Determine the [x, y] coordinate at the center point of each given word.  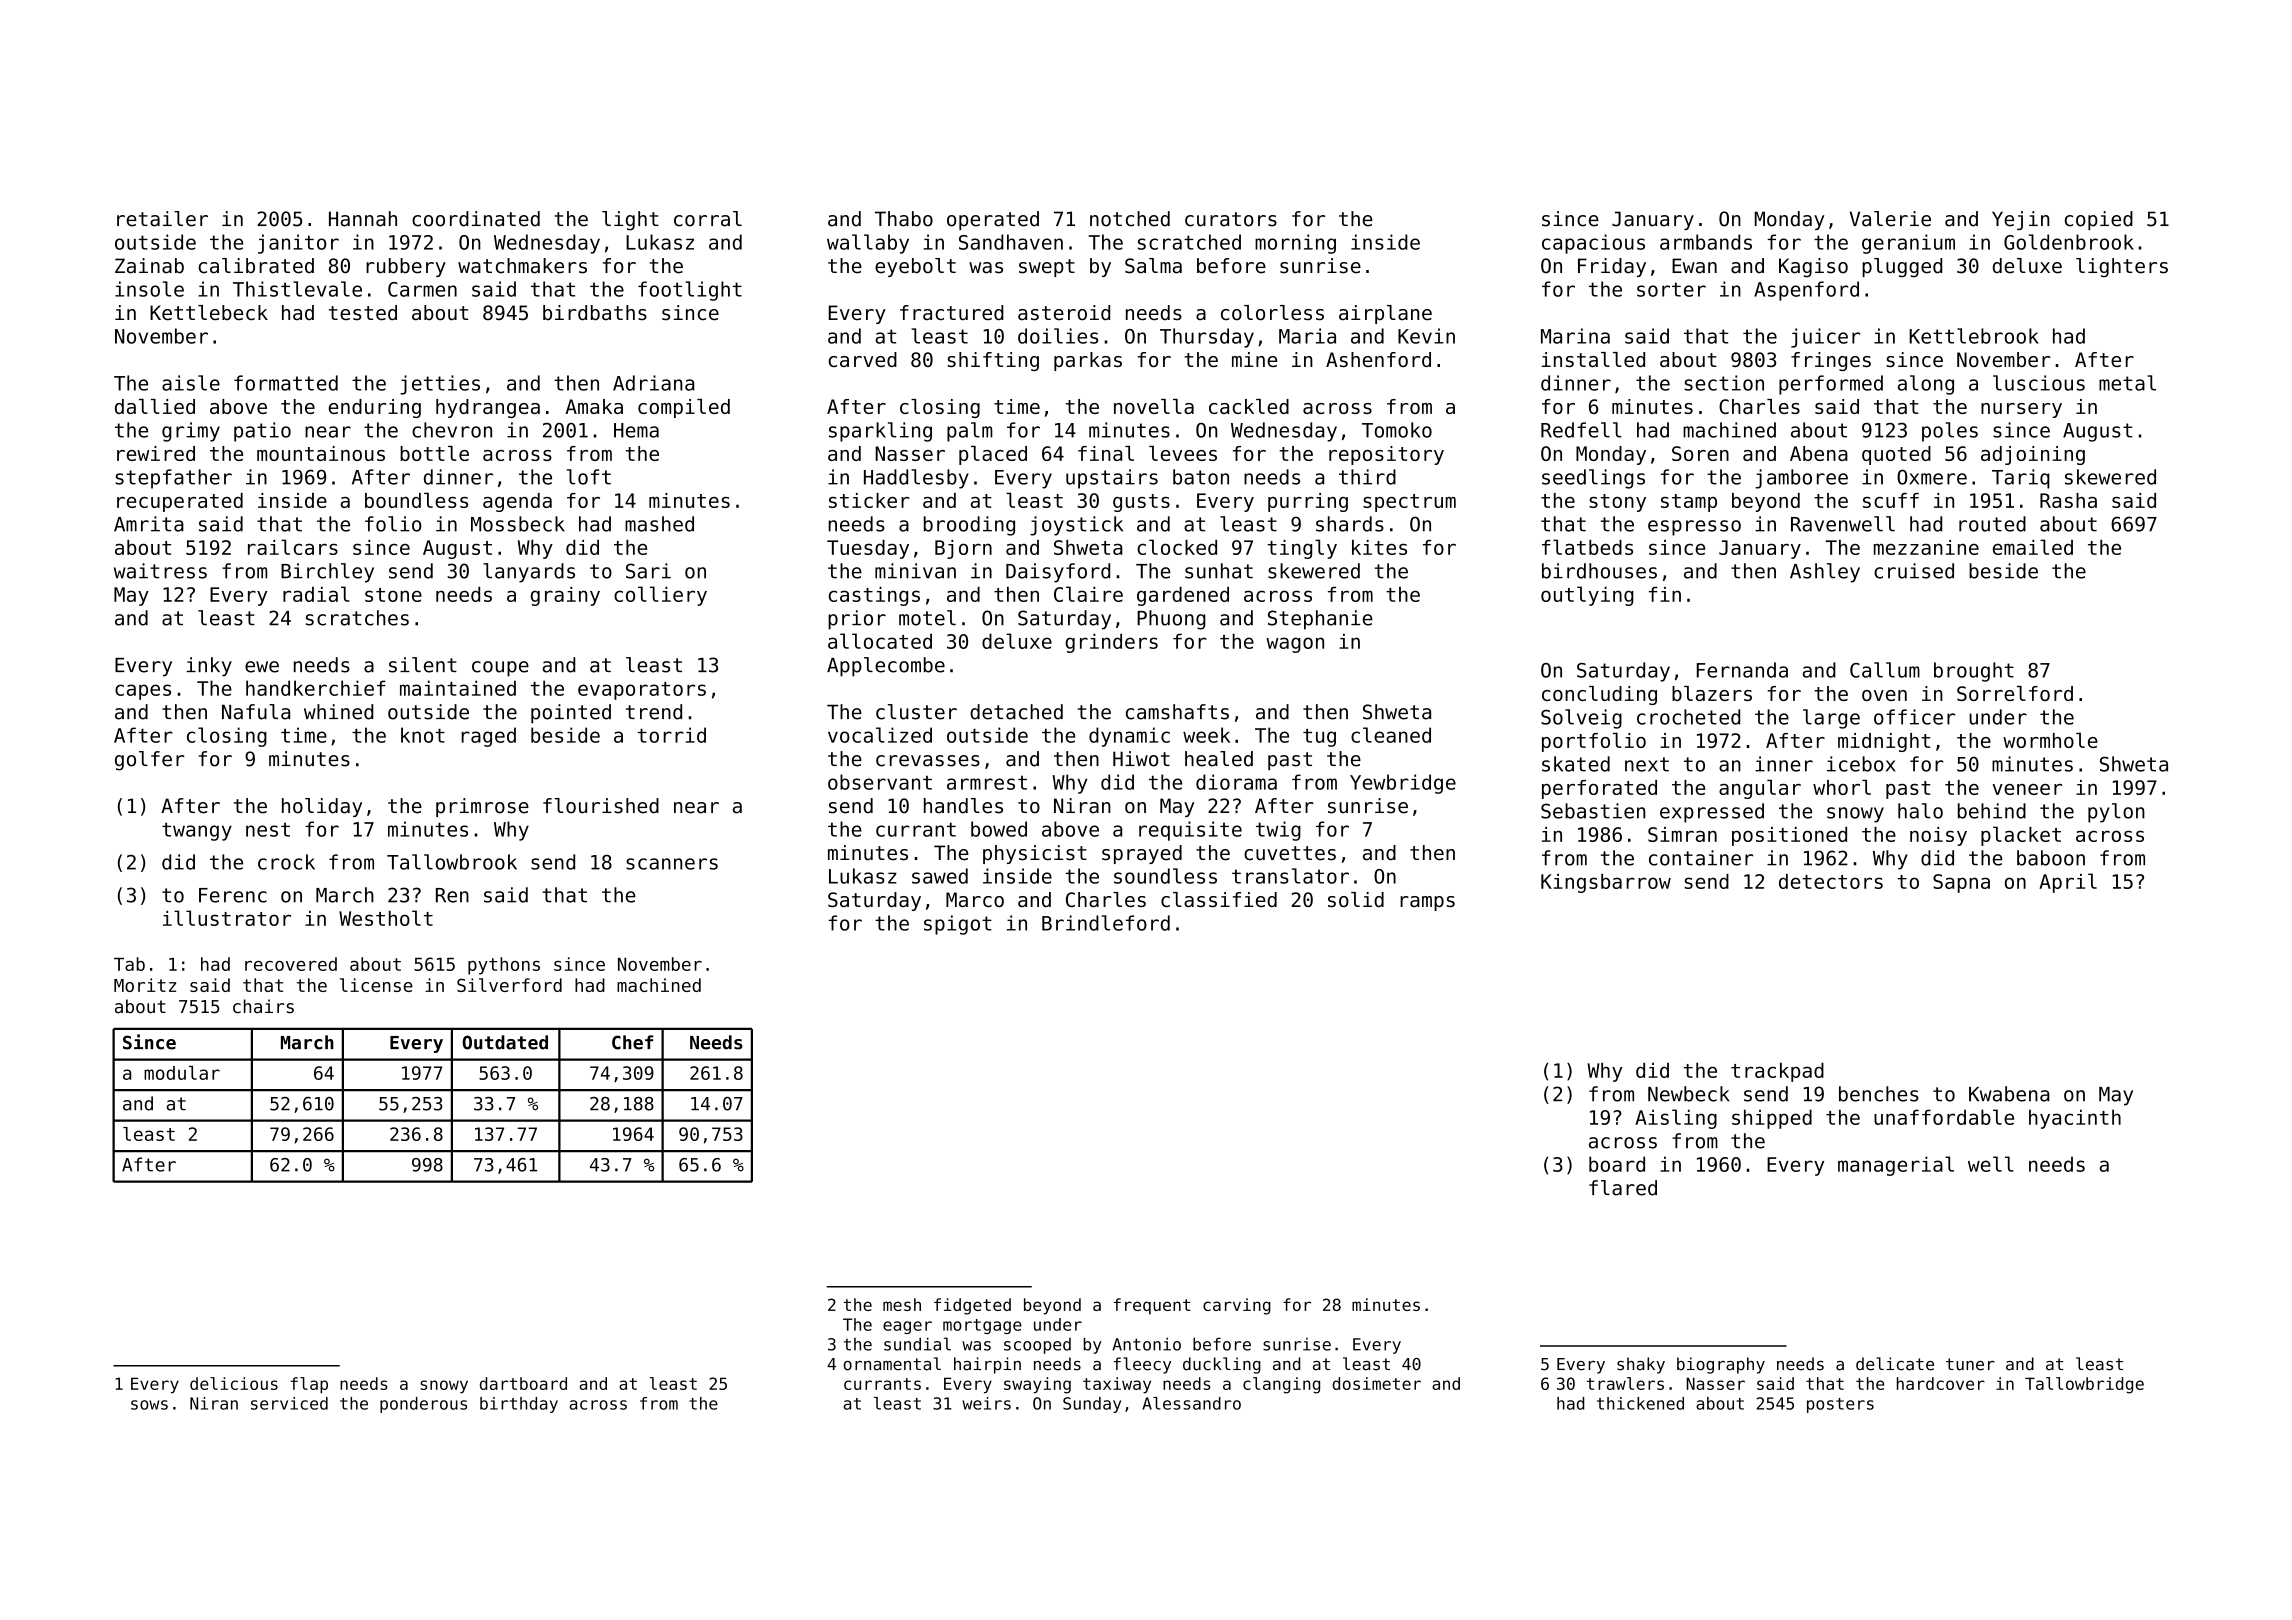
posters [1840, 1405]
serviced [289, 1403]
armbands [1706, 242]
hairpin [987, 1365]
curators [1231, 219]
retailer [162, 219]
